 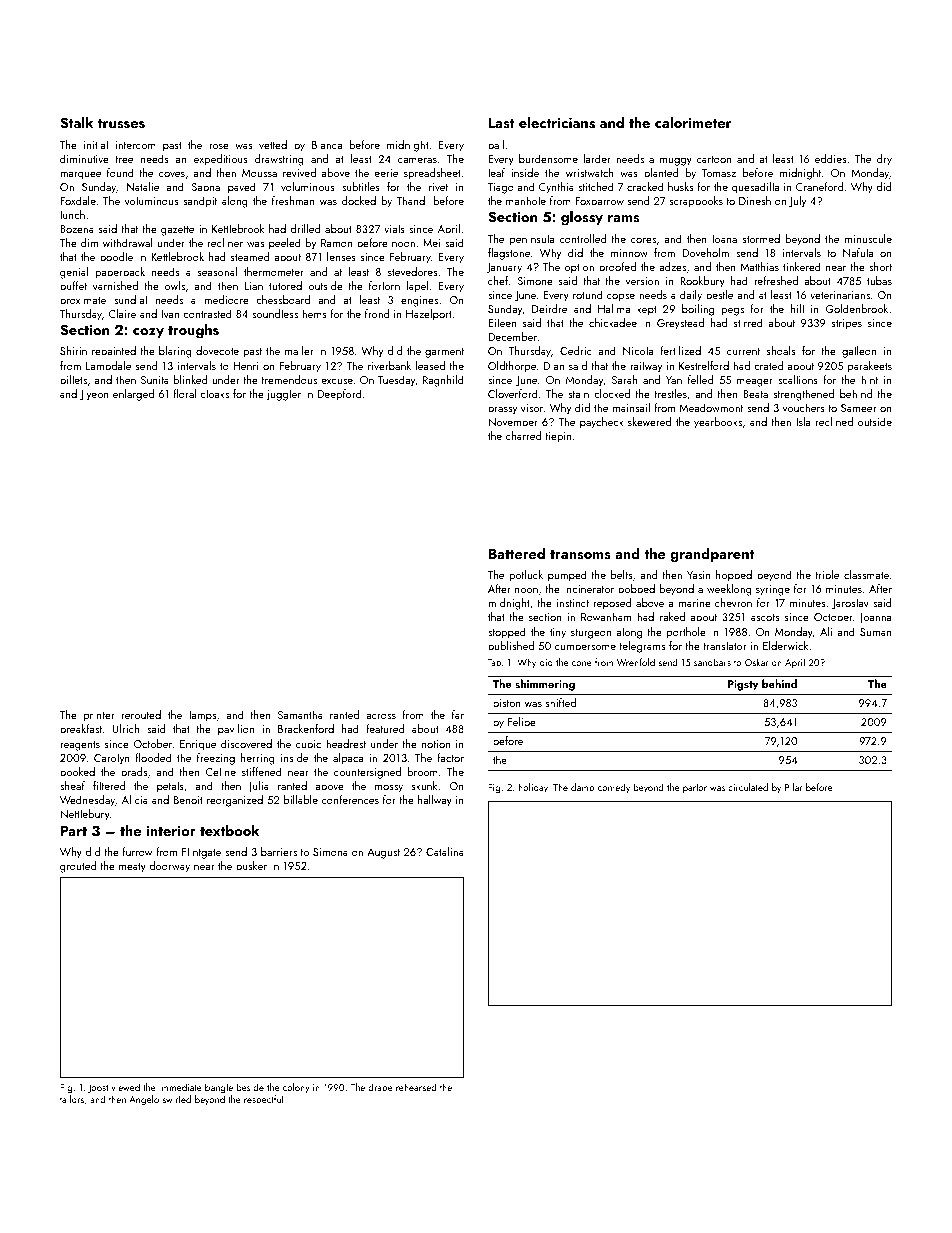 I want to click on yearbooks, so click(x=718, y=423).
